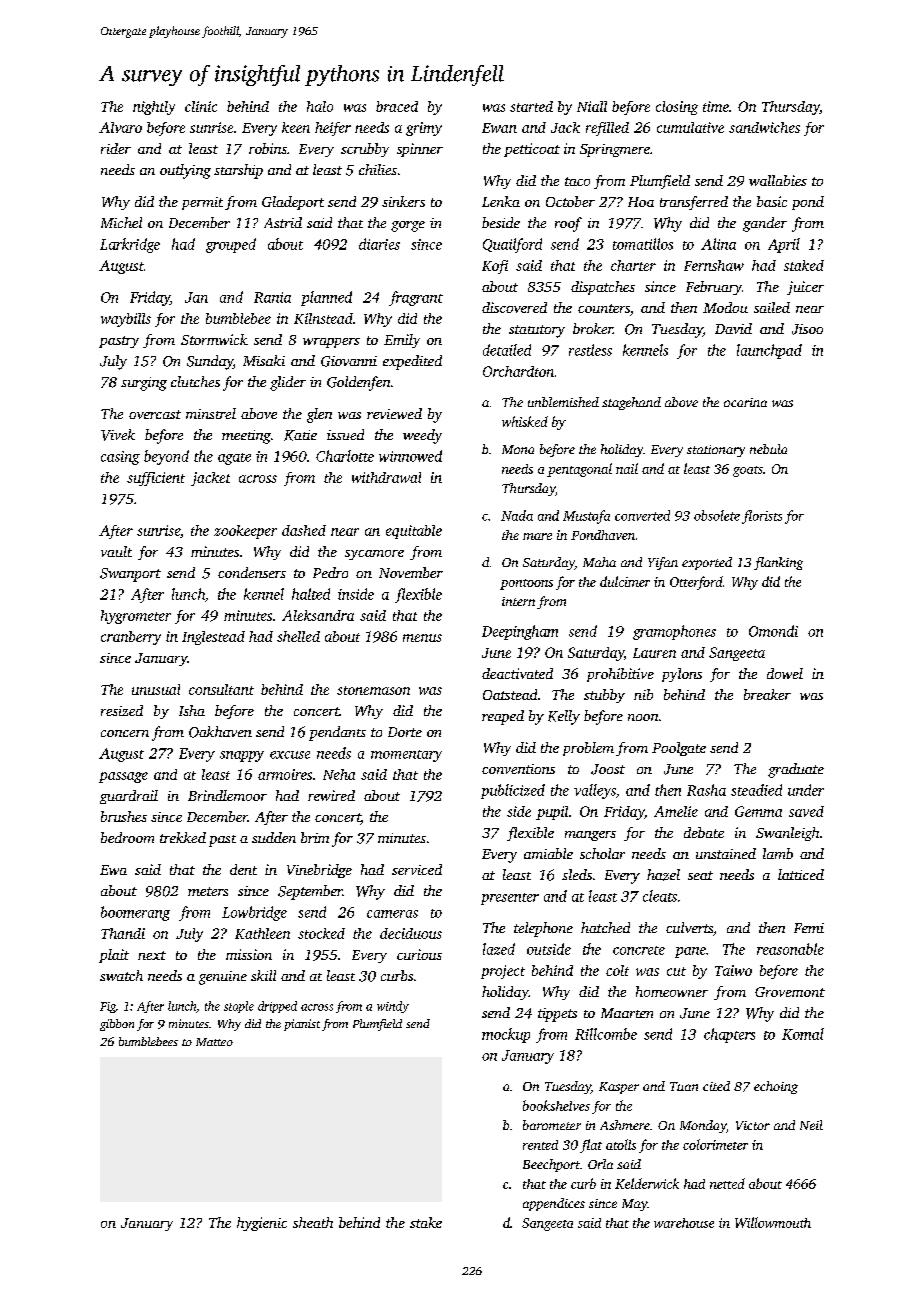 This document has height=1308, width=924. What do you see at coordinates (249, 954) in the document?
I see `mission` at bounding box center [249, 954].
